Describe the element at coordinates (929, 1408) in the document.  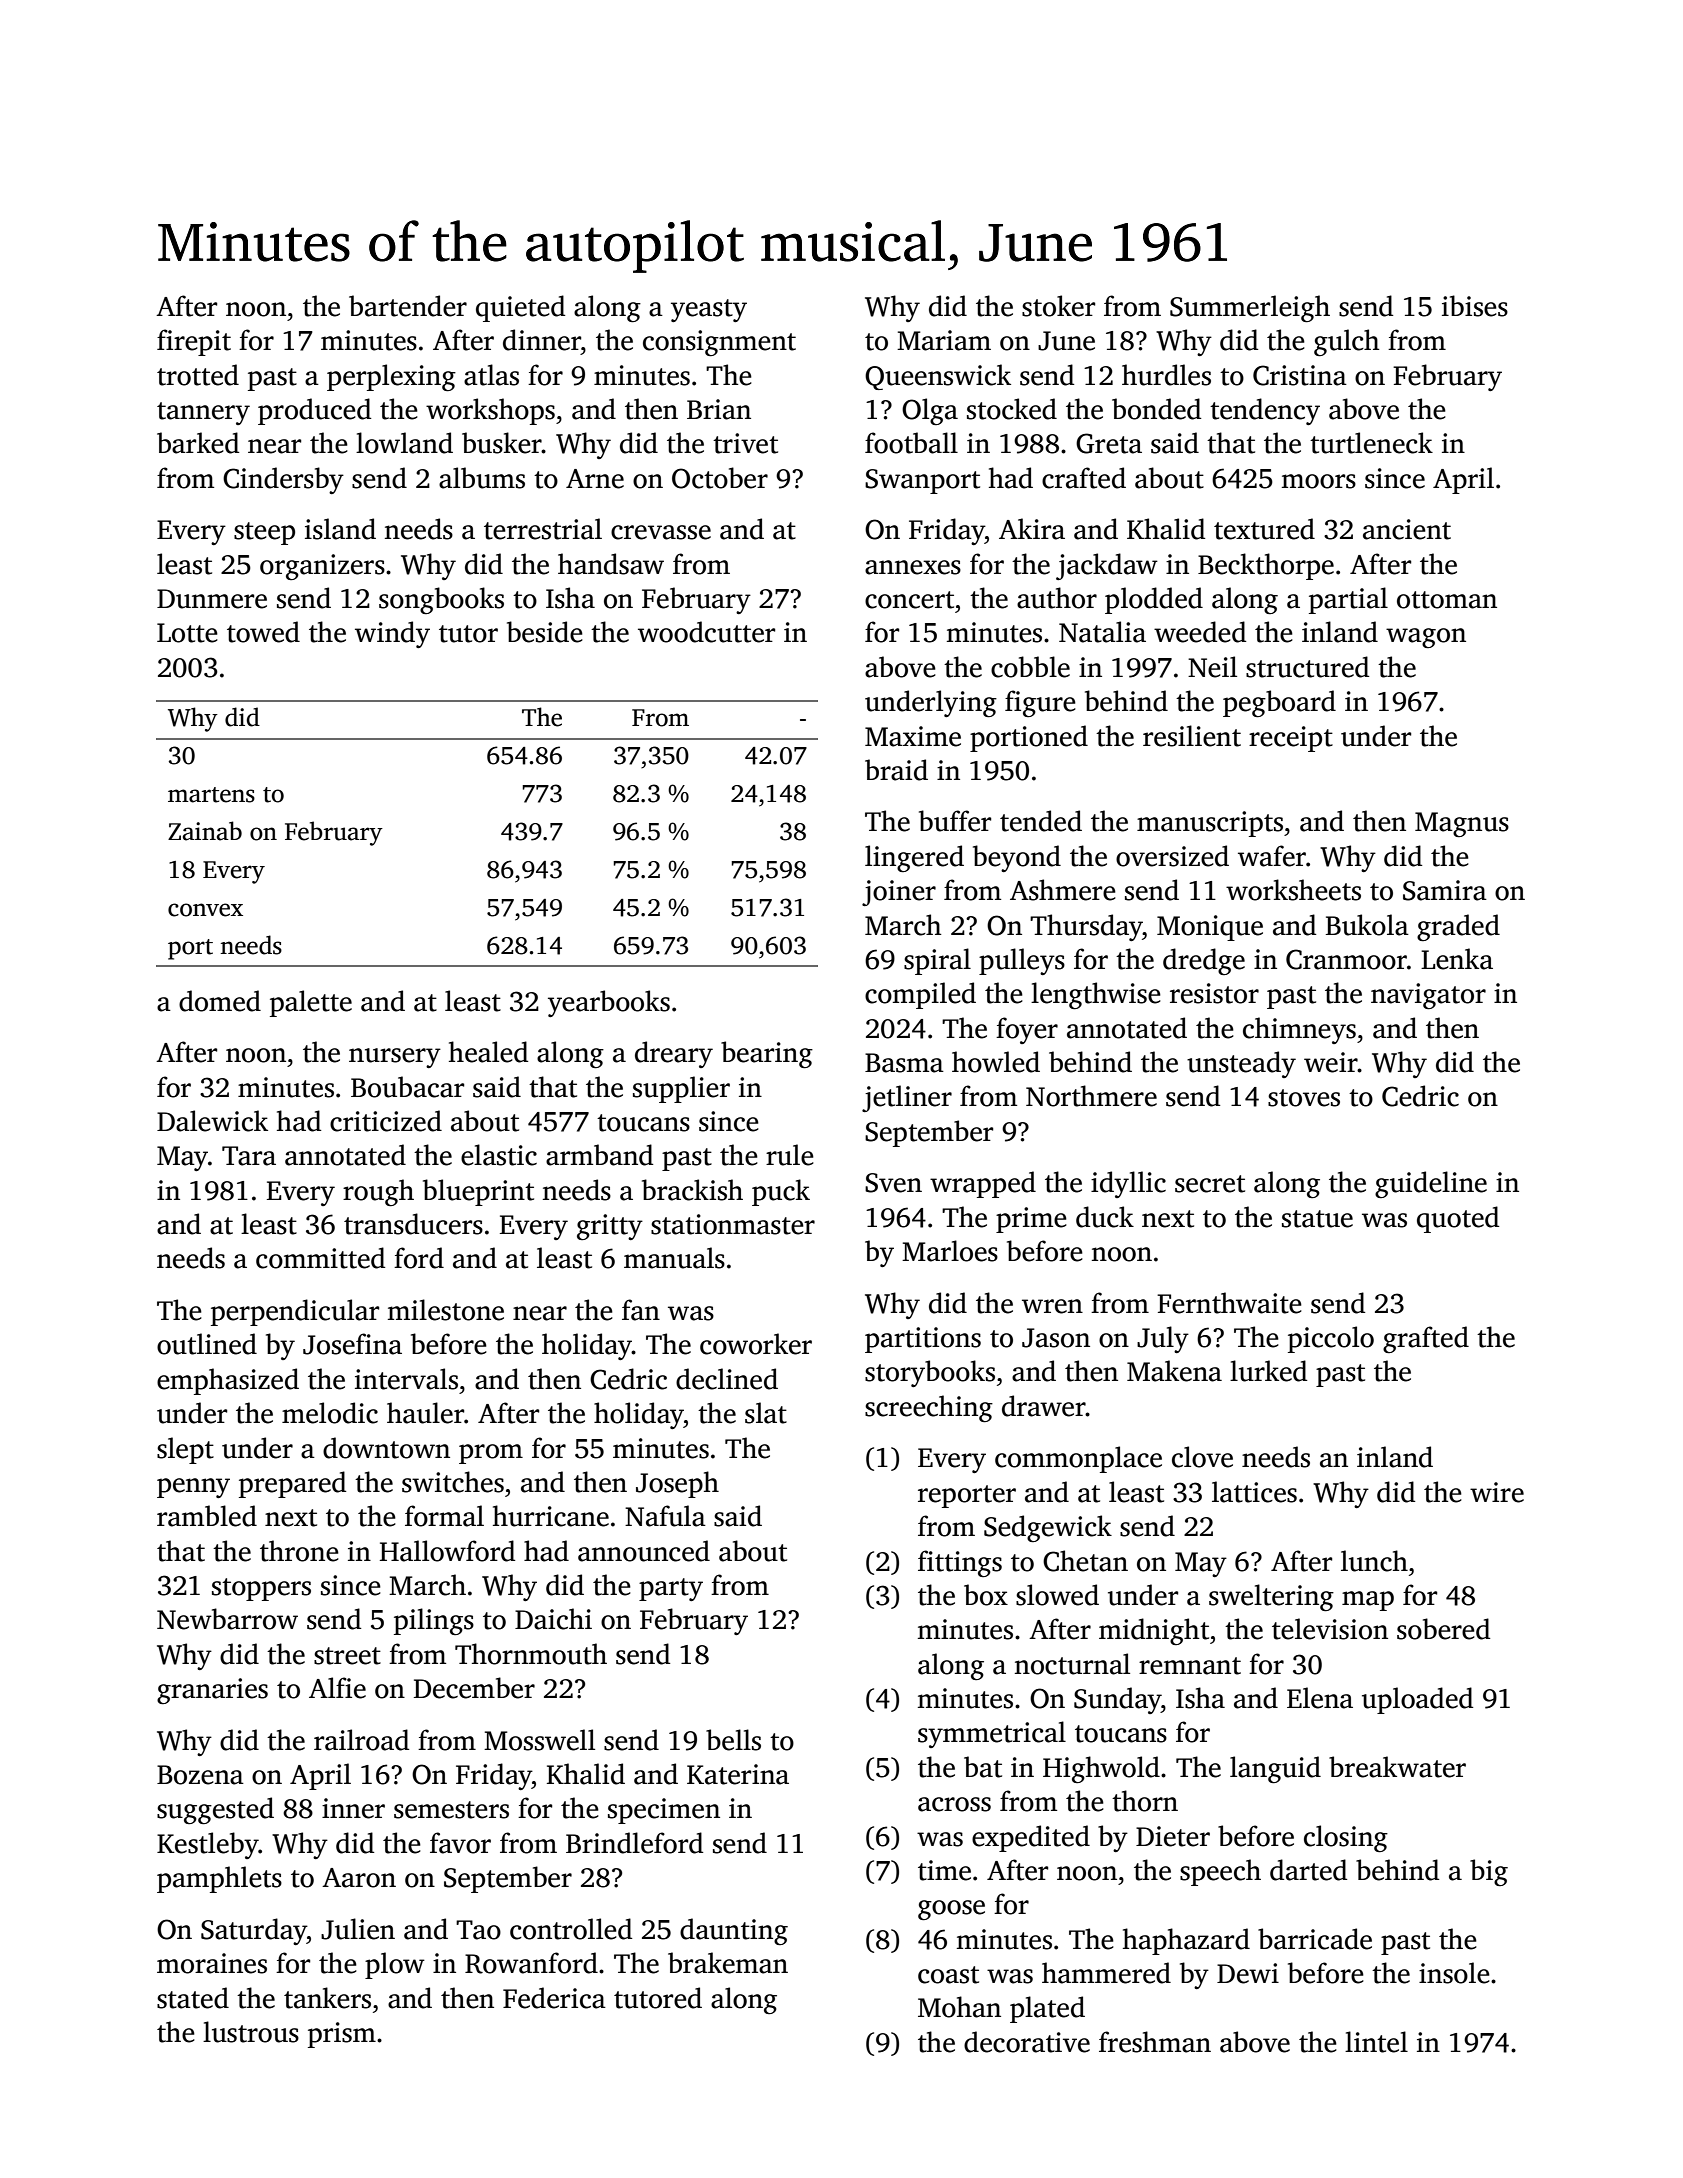
I see `screeching` at that location.
